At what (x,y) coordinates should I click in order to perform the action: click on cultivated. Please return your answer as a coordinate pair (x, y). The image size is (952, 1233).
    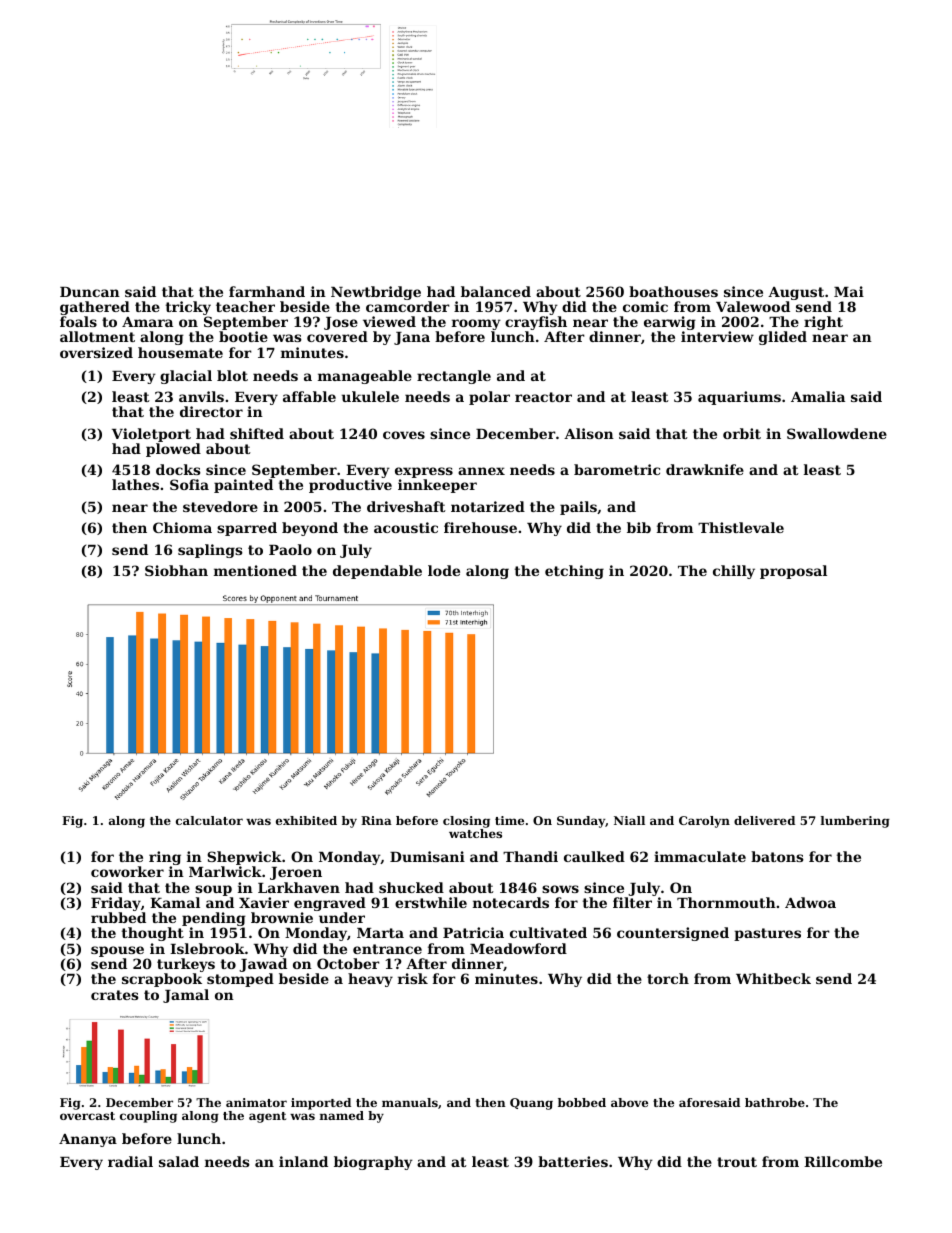
    Looking at the image, I should click on (548, 932).
